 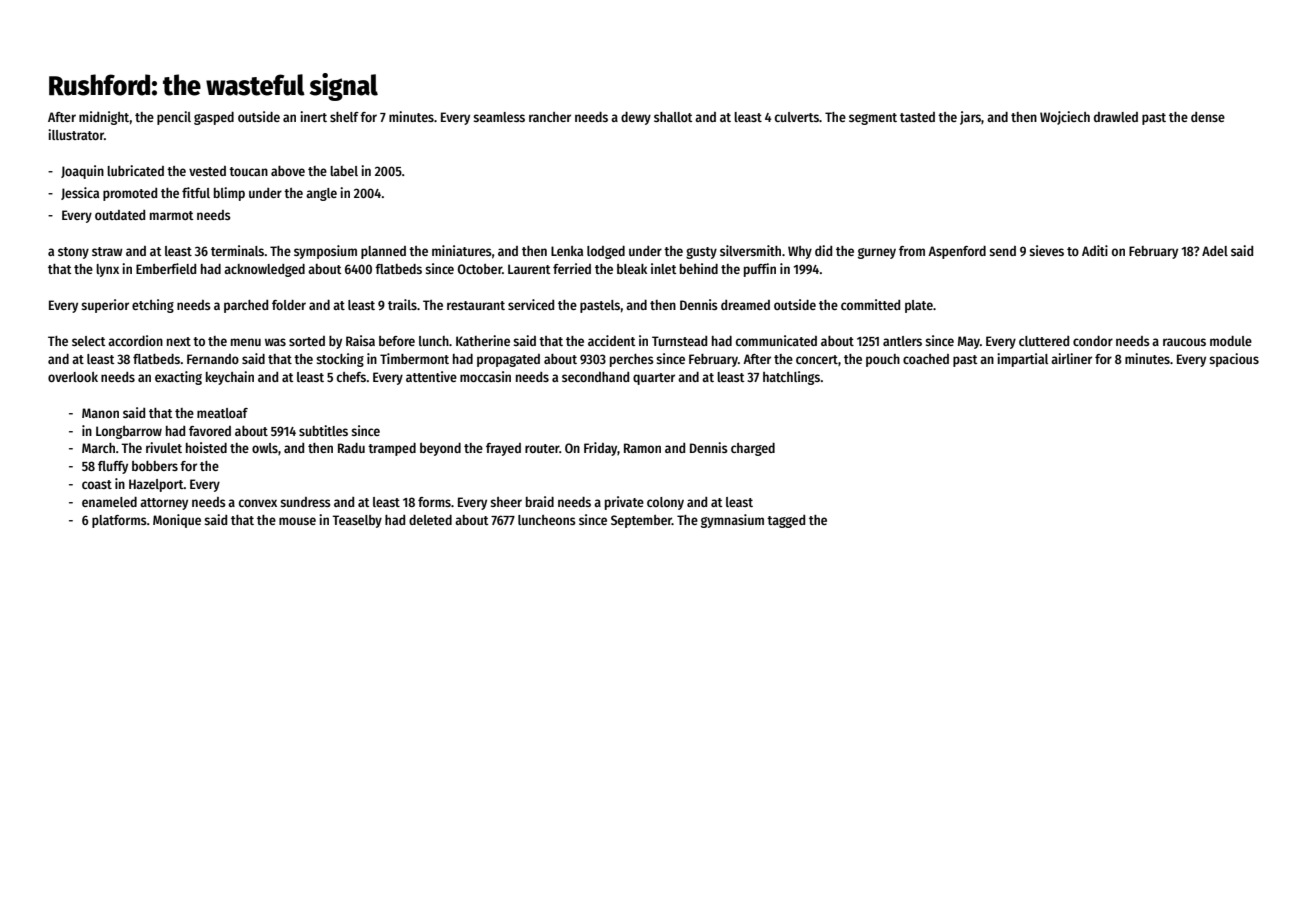 I want to click on module, so click(x=1231, y=341).
